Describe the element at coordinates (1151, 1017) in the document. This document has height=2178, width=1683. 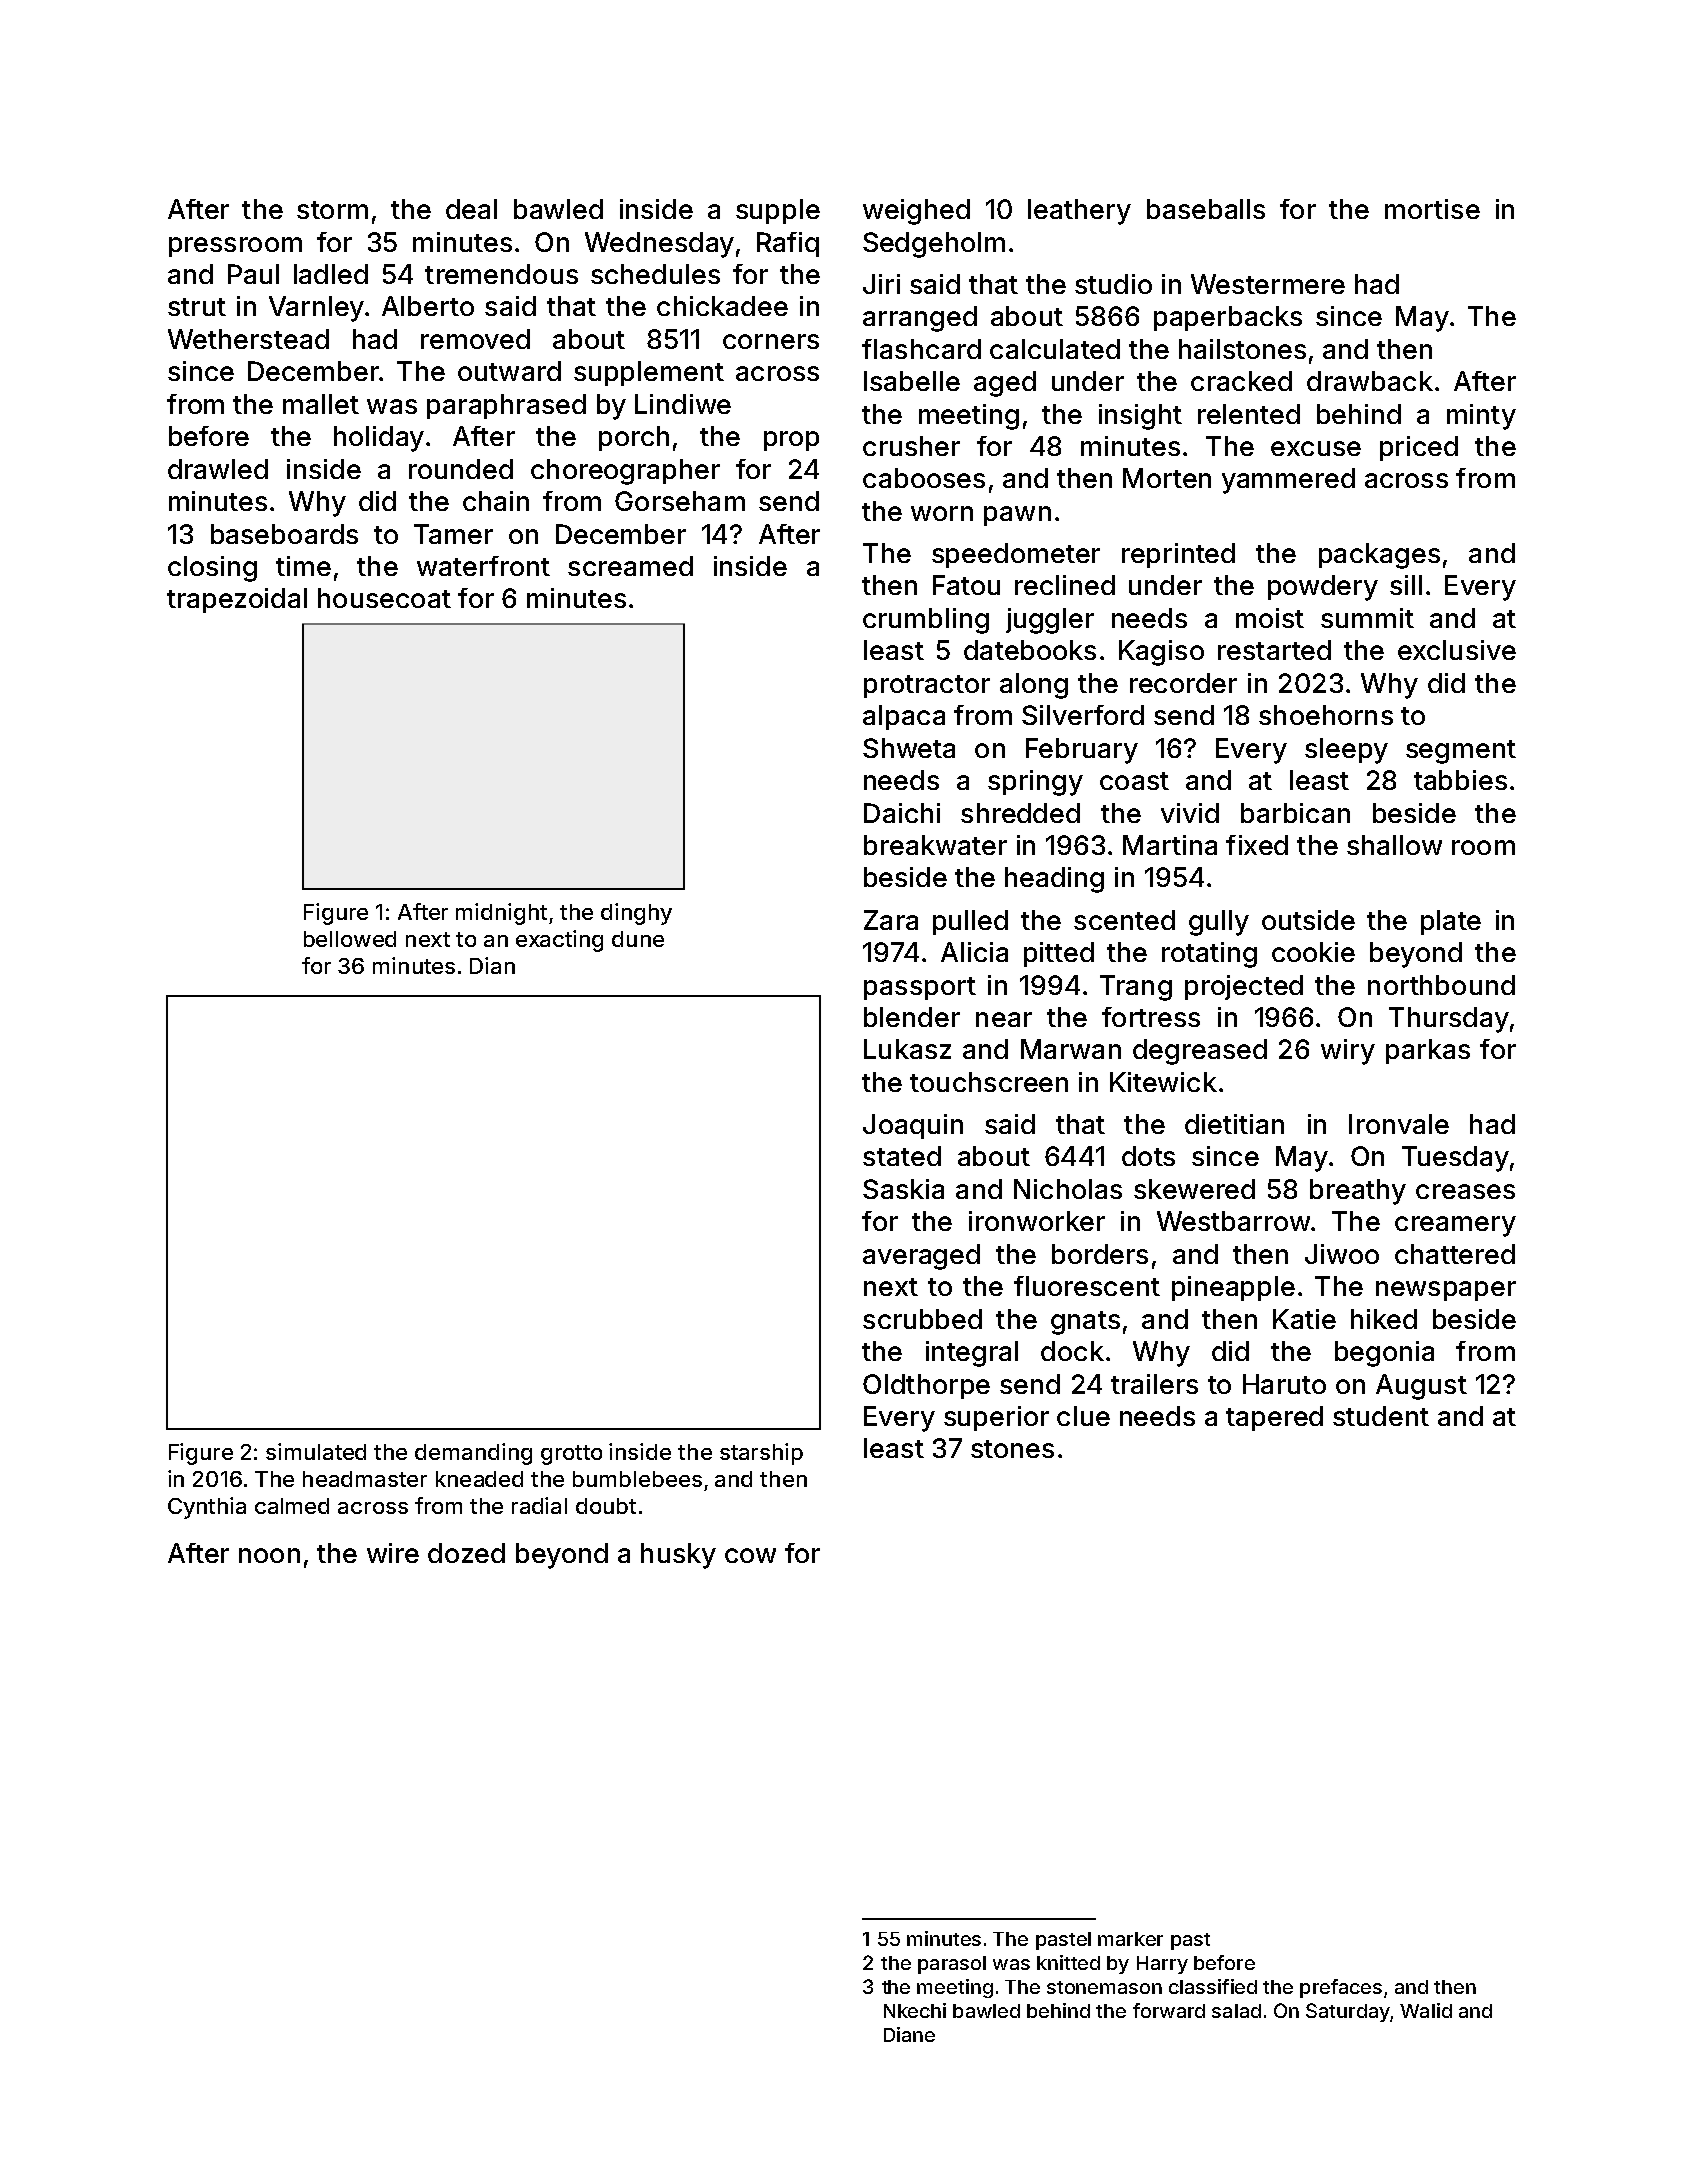
I see `fortress` at that location.
